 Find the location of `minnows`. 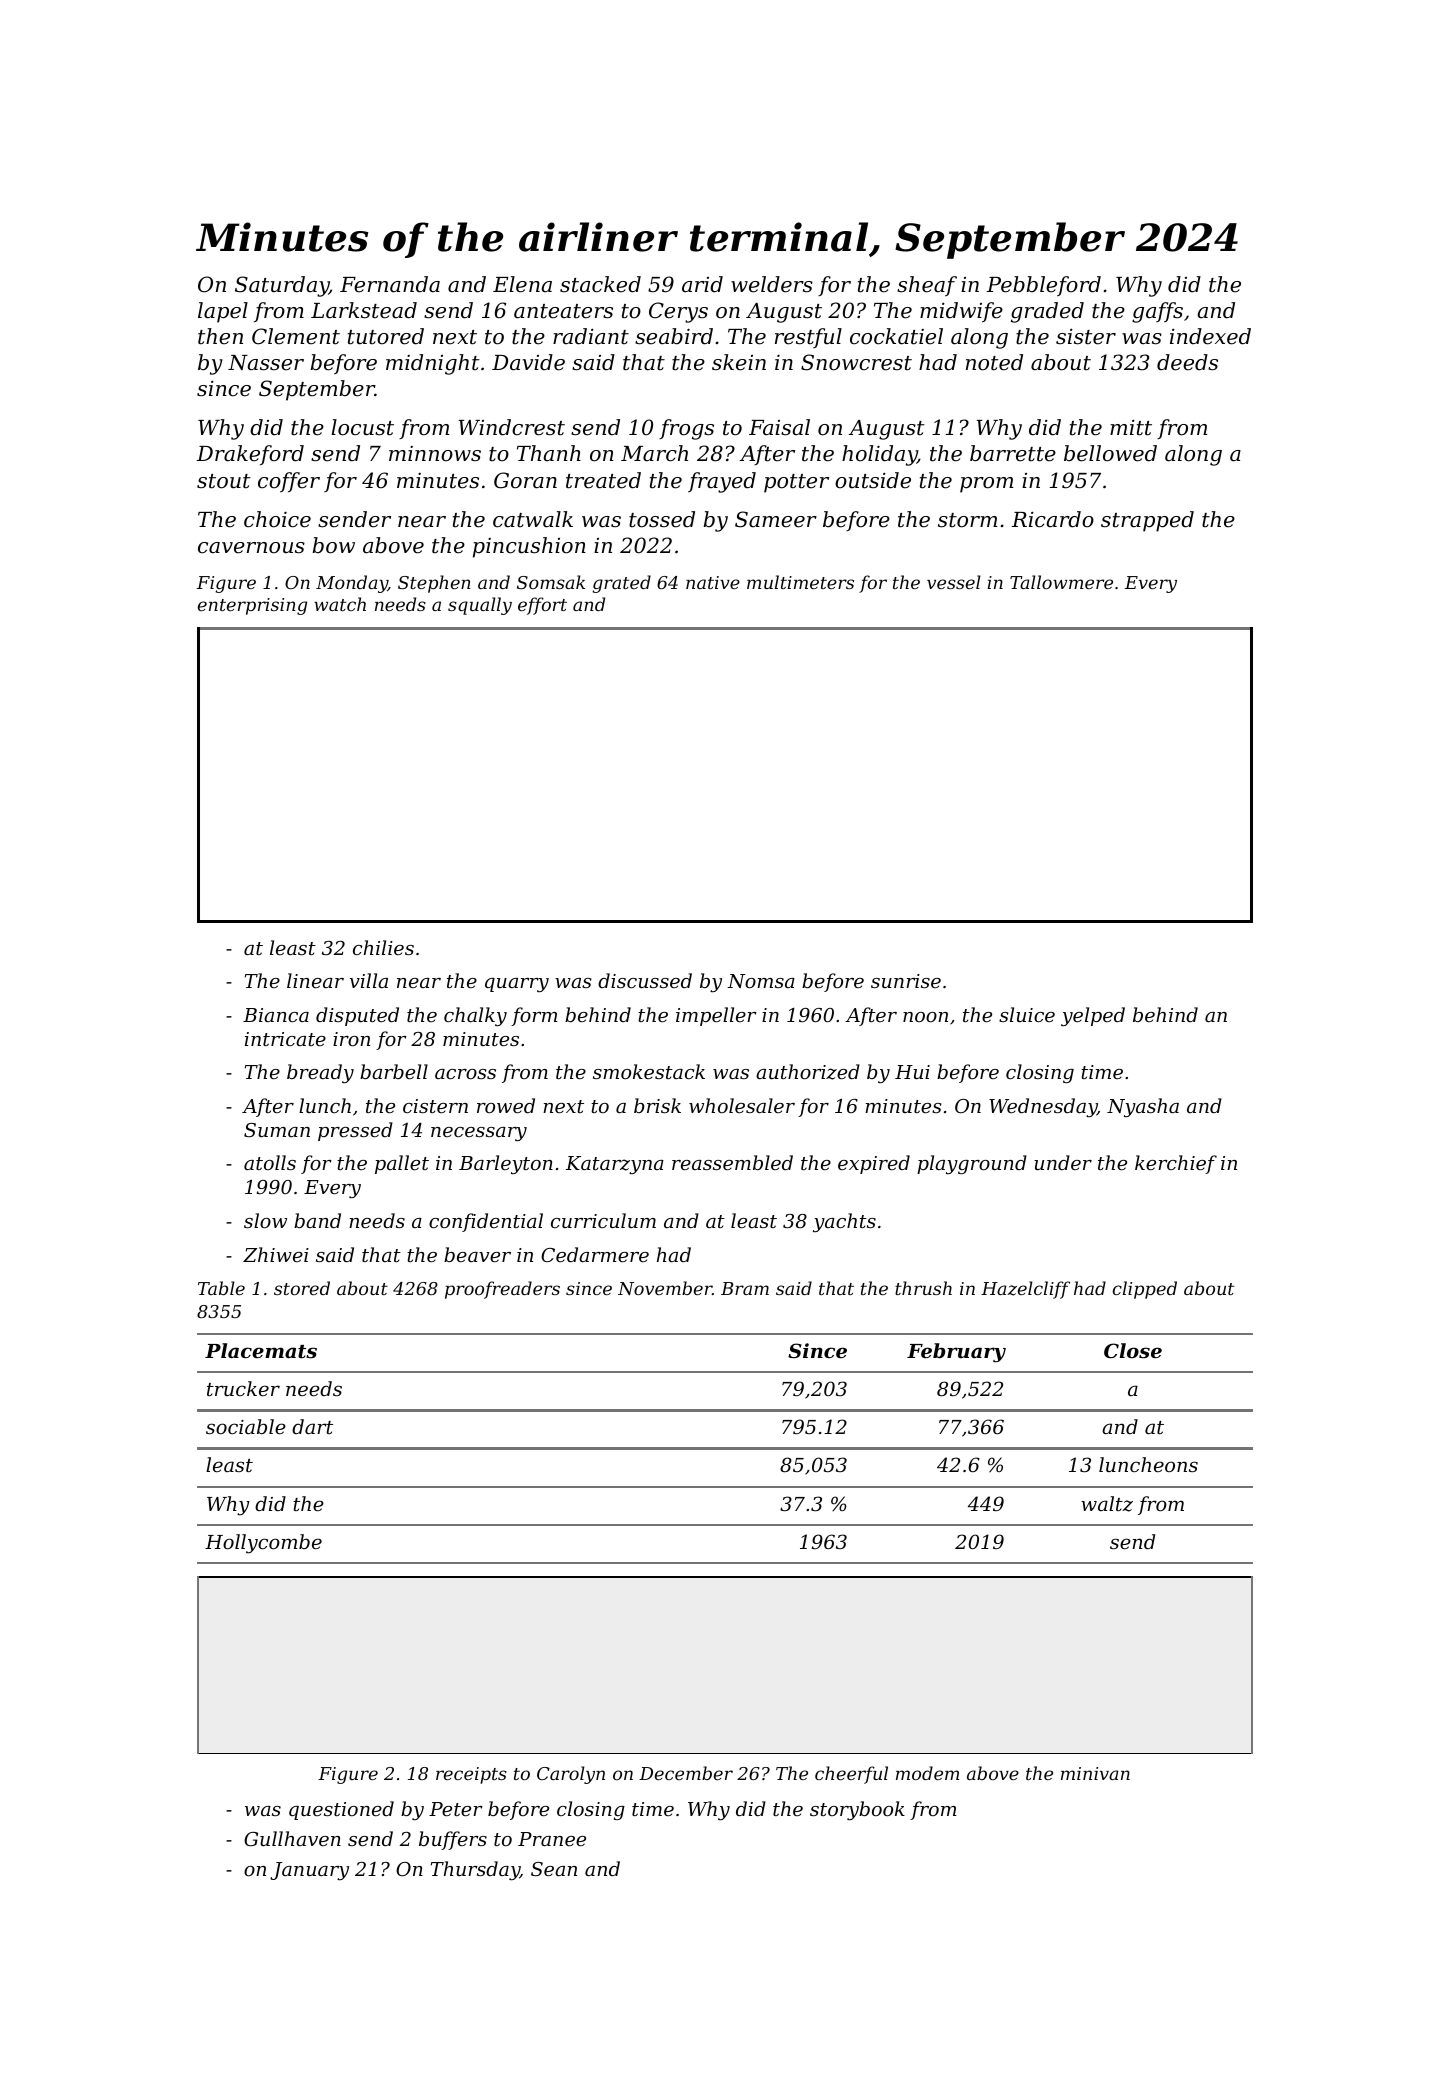

minnows is located at coordinates (435, 454).
